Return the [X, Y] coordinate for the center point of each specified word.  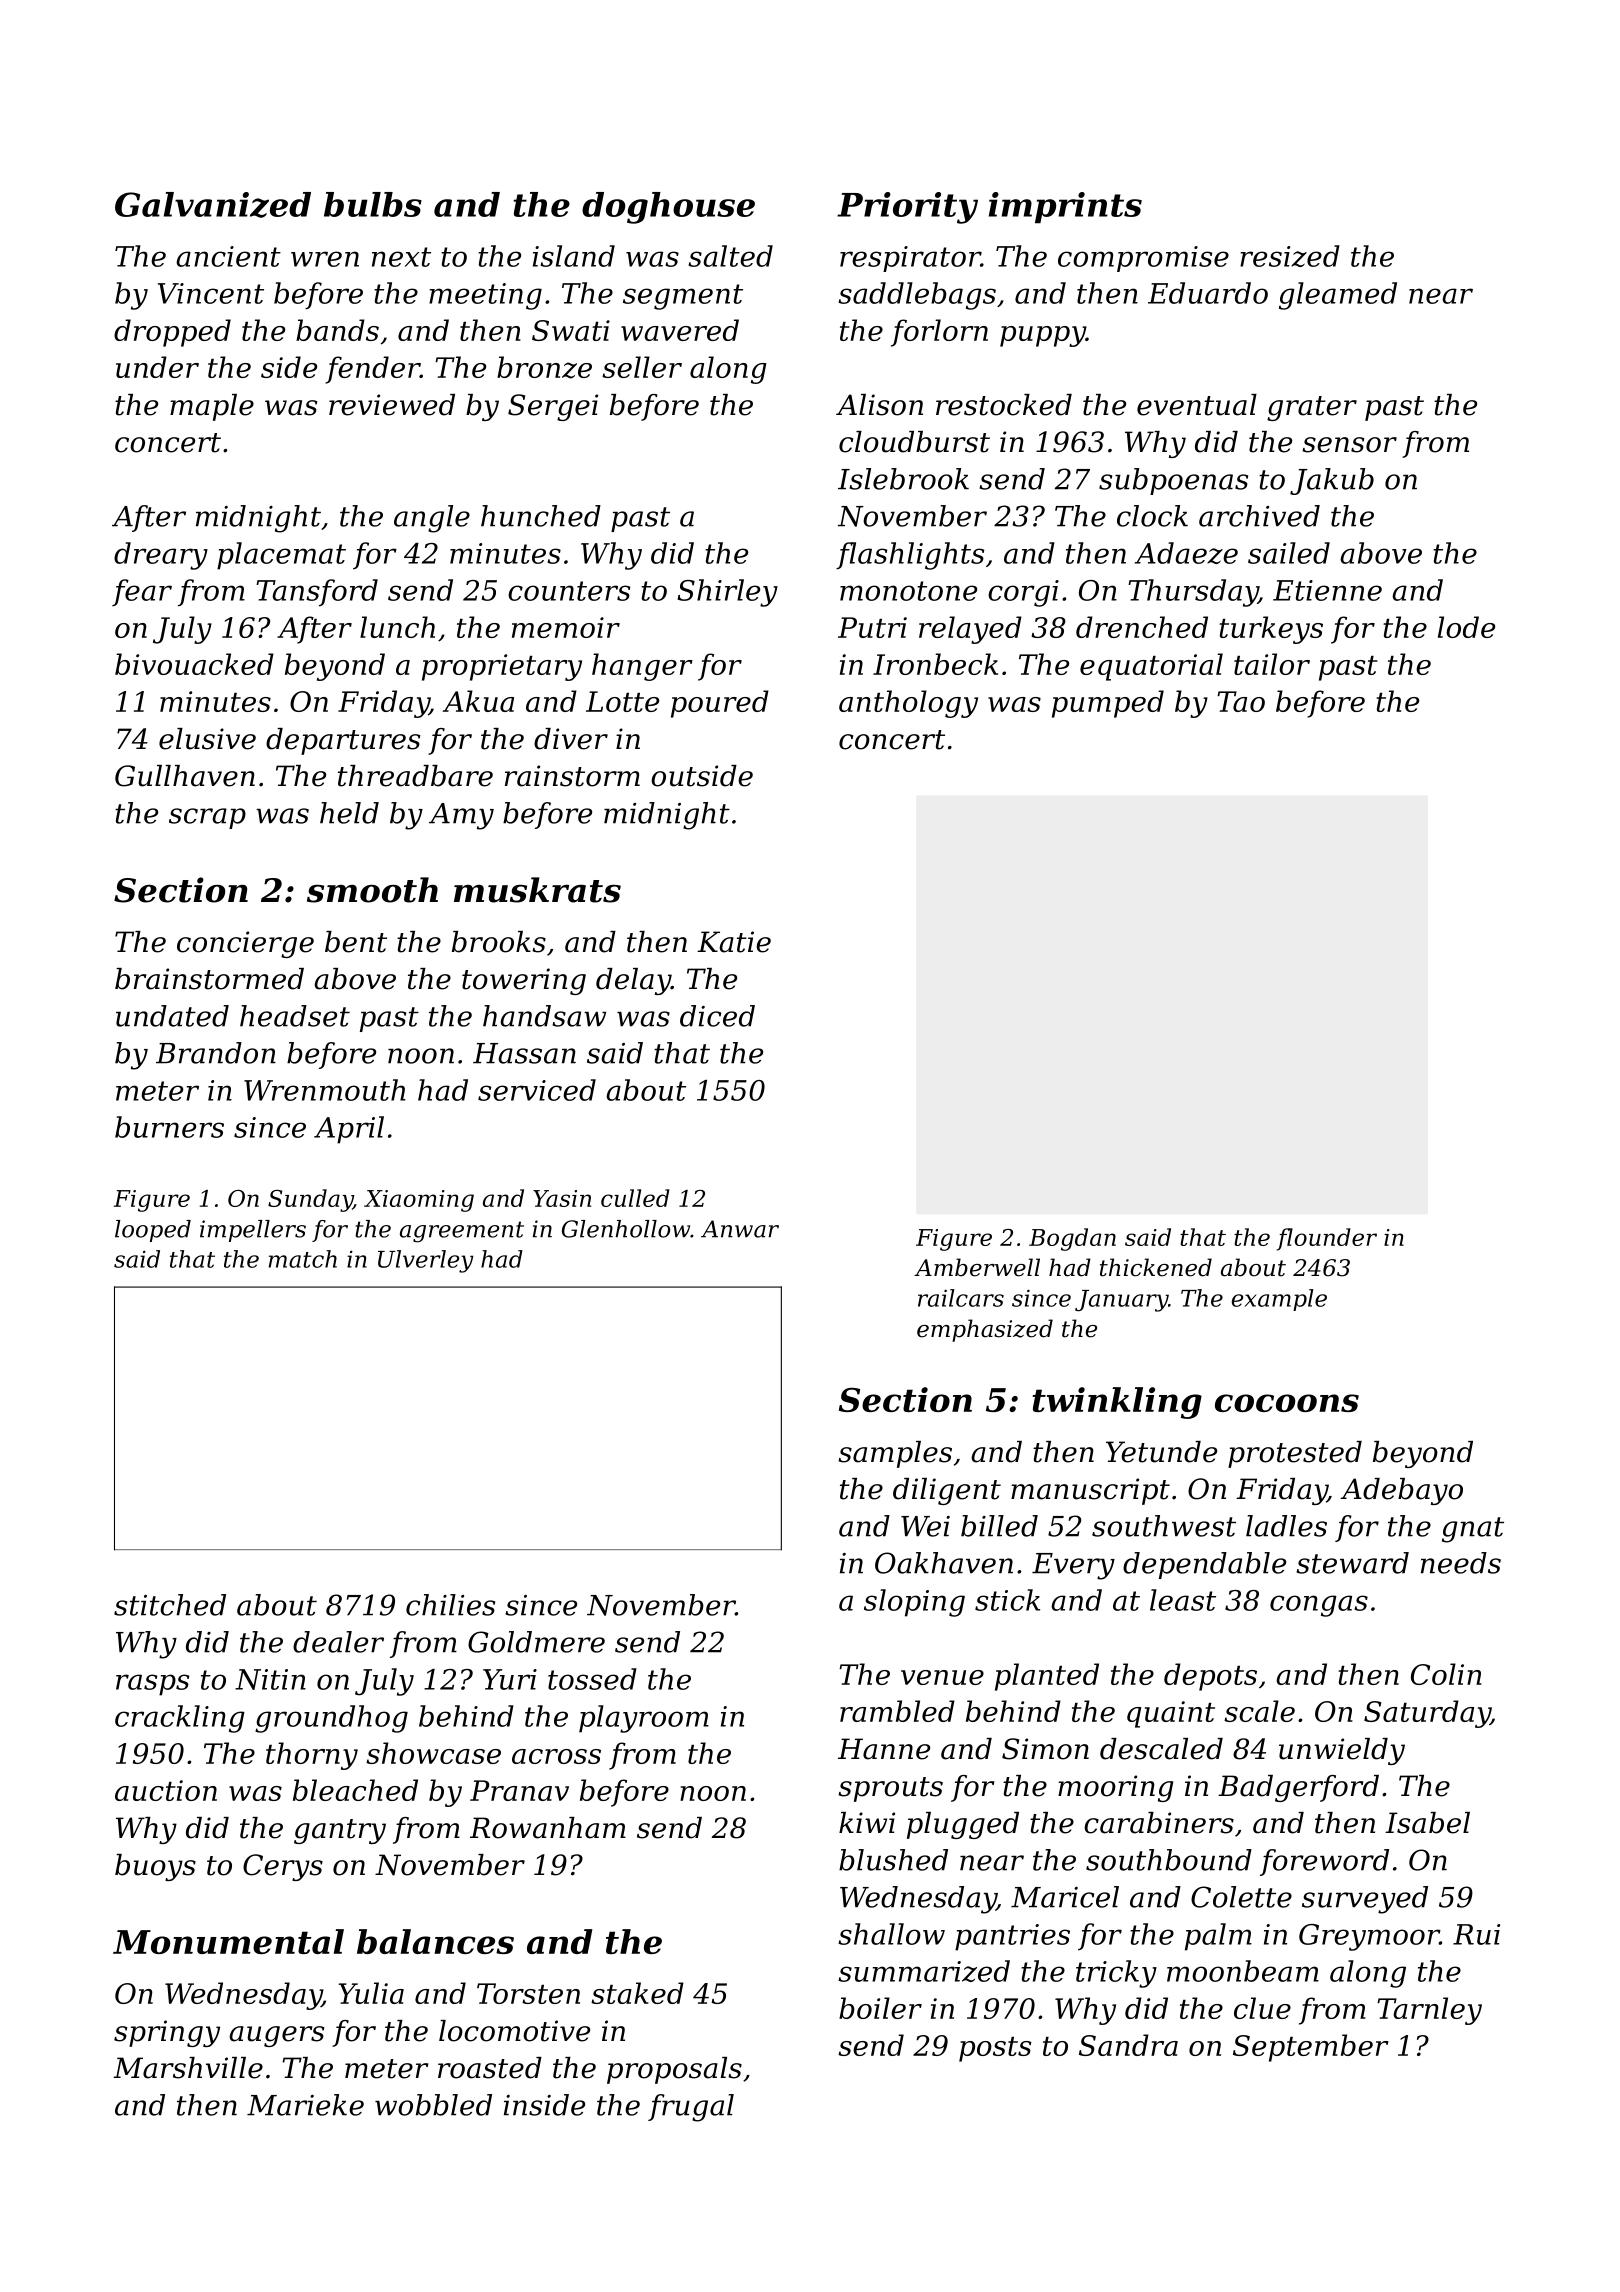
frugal [691, 2108]
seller [642, 367]
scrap [207, 818]
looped [153, 1231]
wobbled [433, 2105]
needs [1461, 1563]
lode [1466, 627]
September [1311, 2048]
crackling [180, 1719]
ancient [228, 256]
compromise [1143, 259]
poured [720, 704]
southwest [1164, 1526]
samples [895, 1454]
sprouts [890, 1789]
